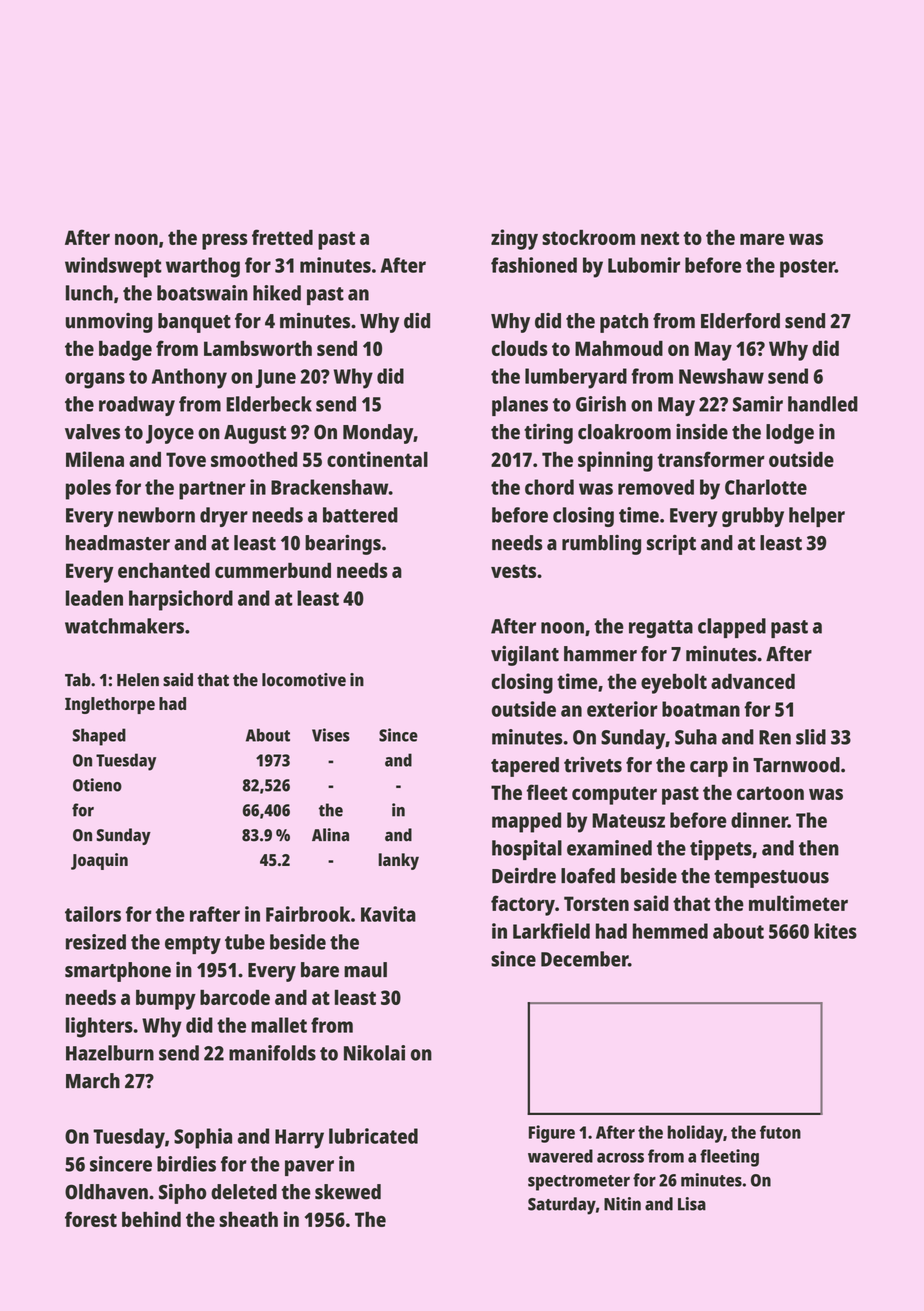 This image has width=924, height=1311. Describe the element at coordinates (584, 959) in the image. I see `December` at that location.
